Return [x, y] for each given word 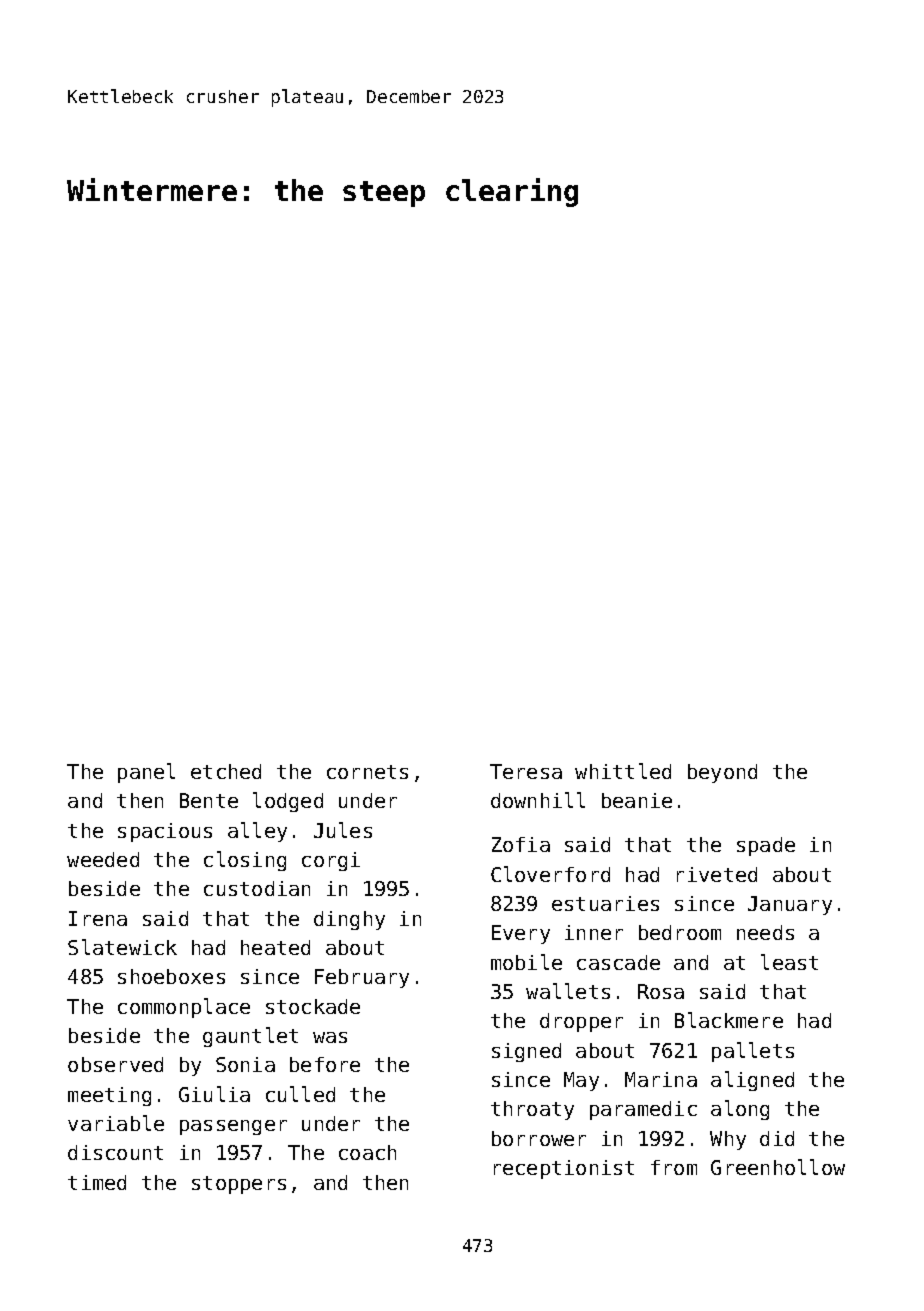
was [330, 1037]
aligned [752, 1081]
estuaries [605, 903]
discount [115, 1152]
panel [146, 773]
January [790, 905]
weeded [103, 859]
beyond [722, 773]
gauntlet [250, 1037]
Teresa [526, 771]
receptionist [564, 1169]
